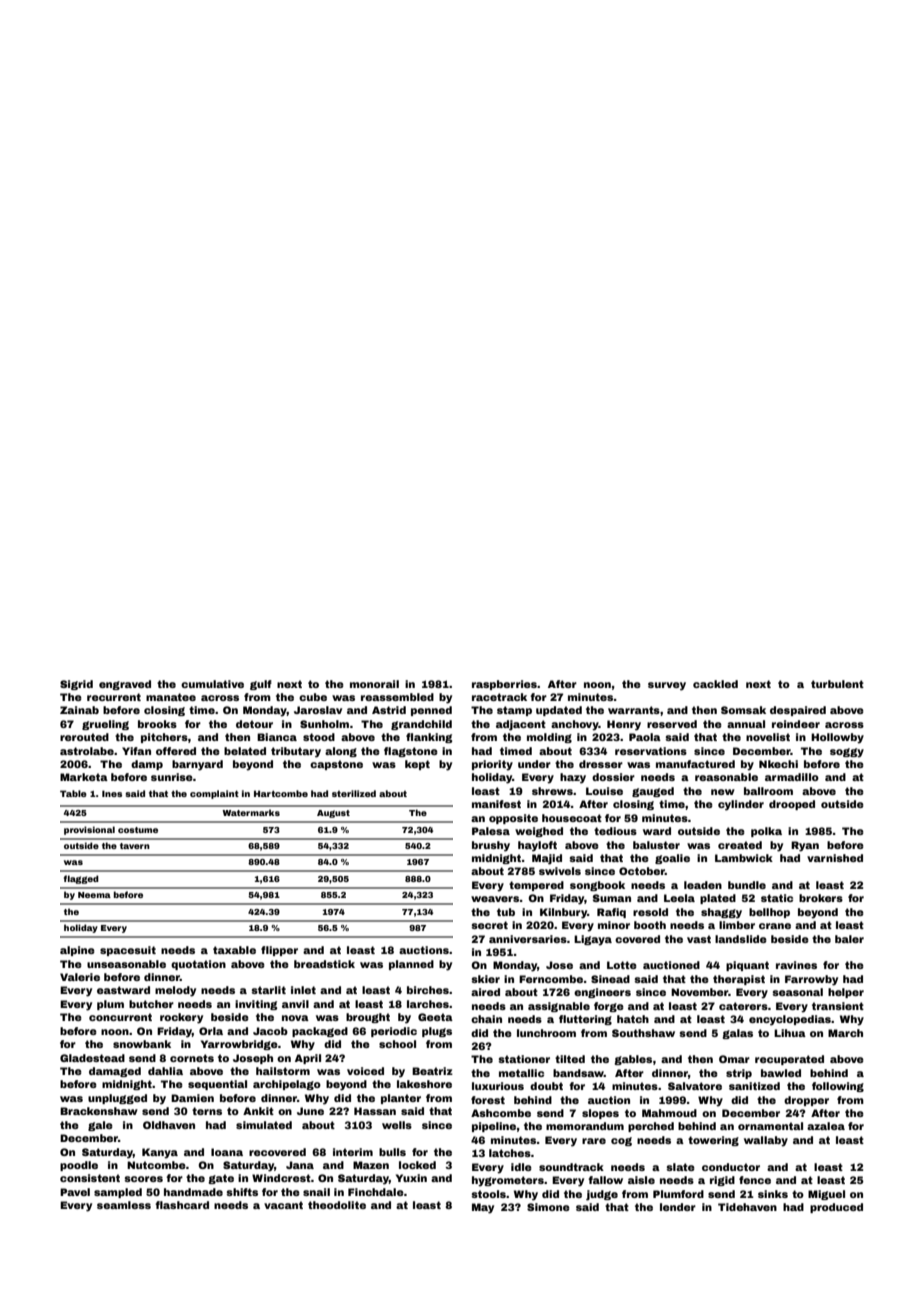 Image resolution: width=924 pixels, height=1308 pixels. I want to click on recuperated, so click(789, 1060).
